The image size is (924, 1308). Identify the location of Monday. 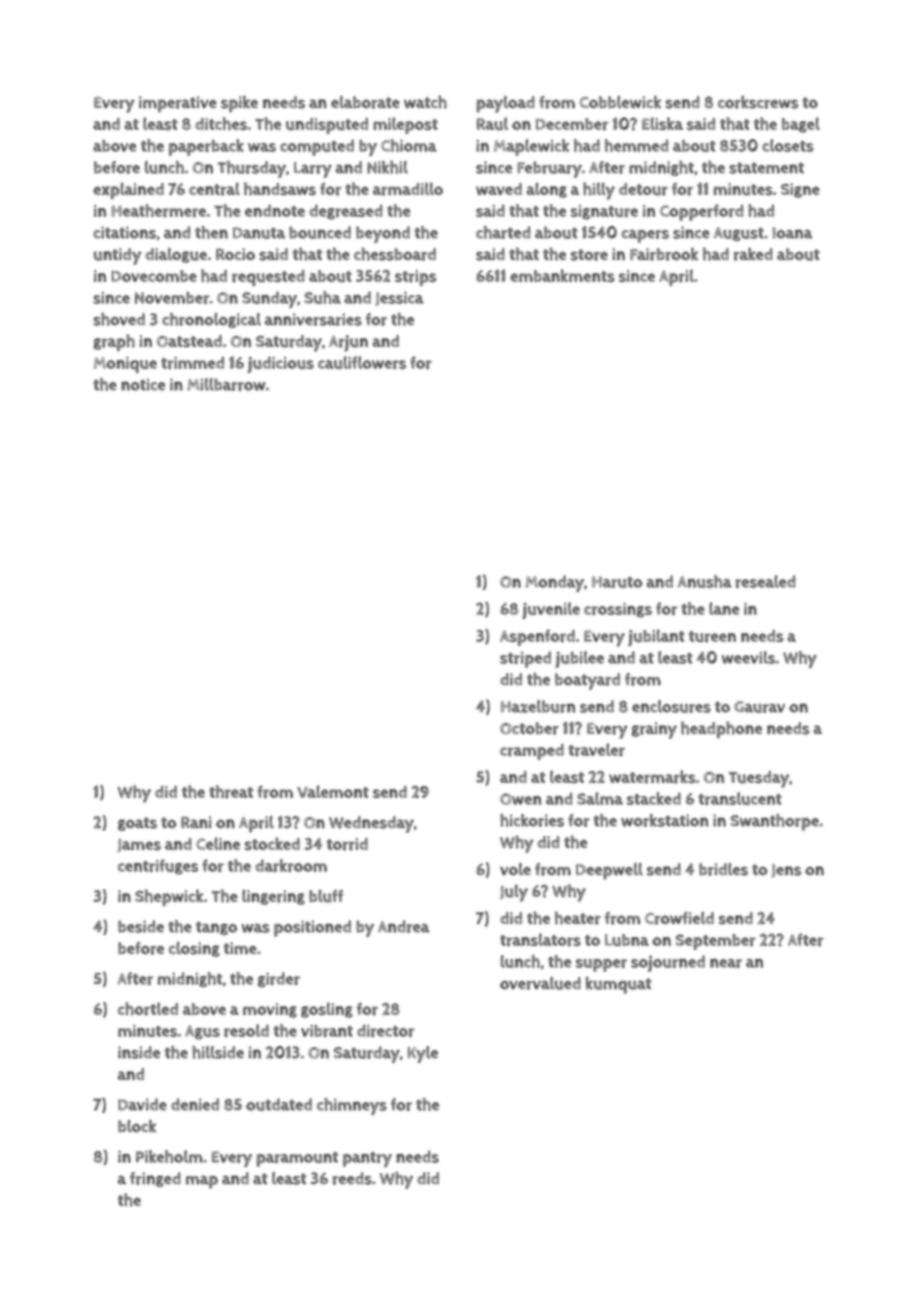
(555, 583).
